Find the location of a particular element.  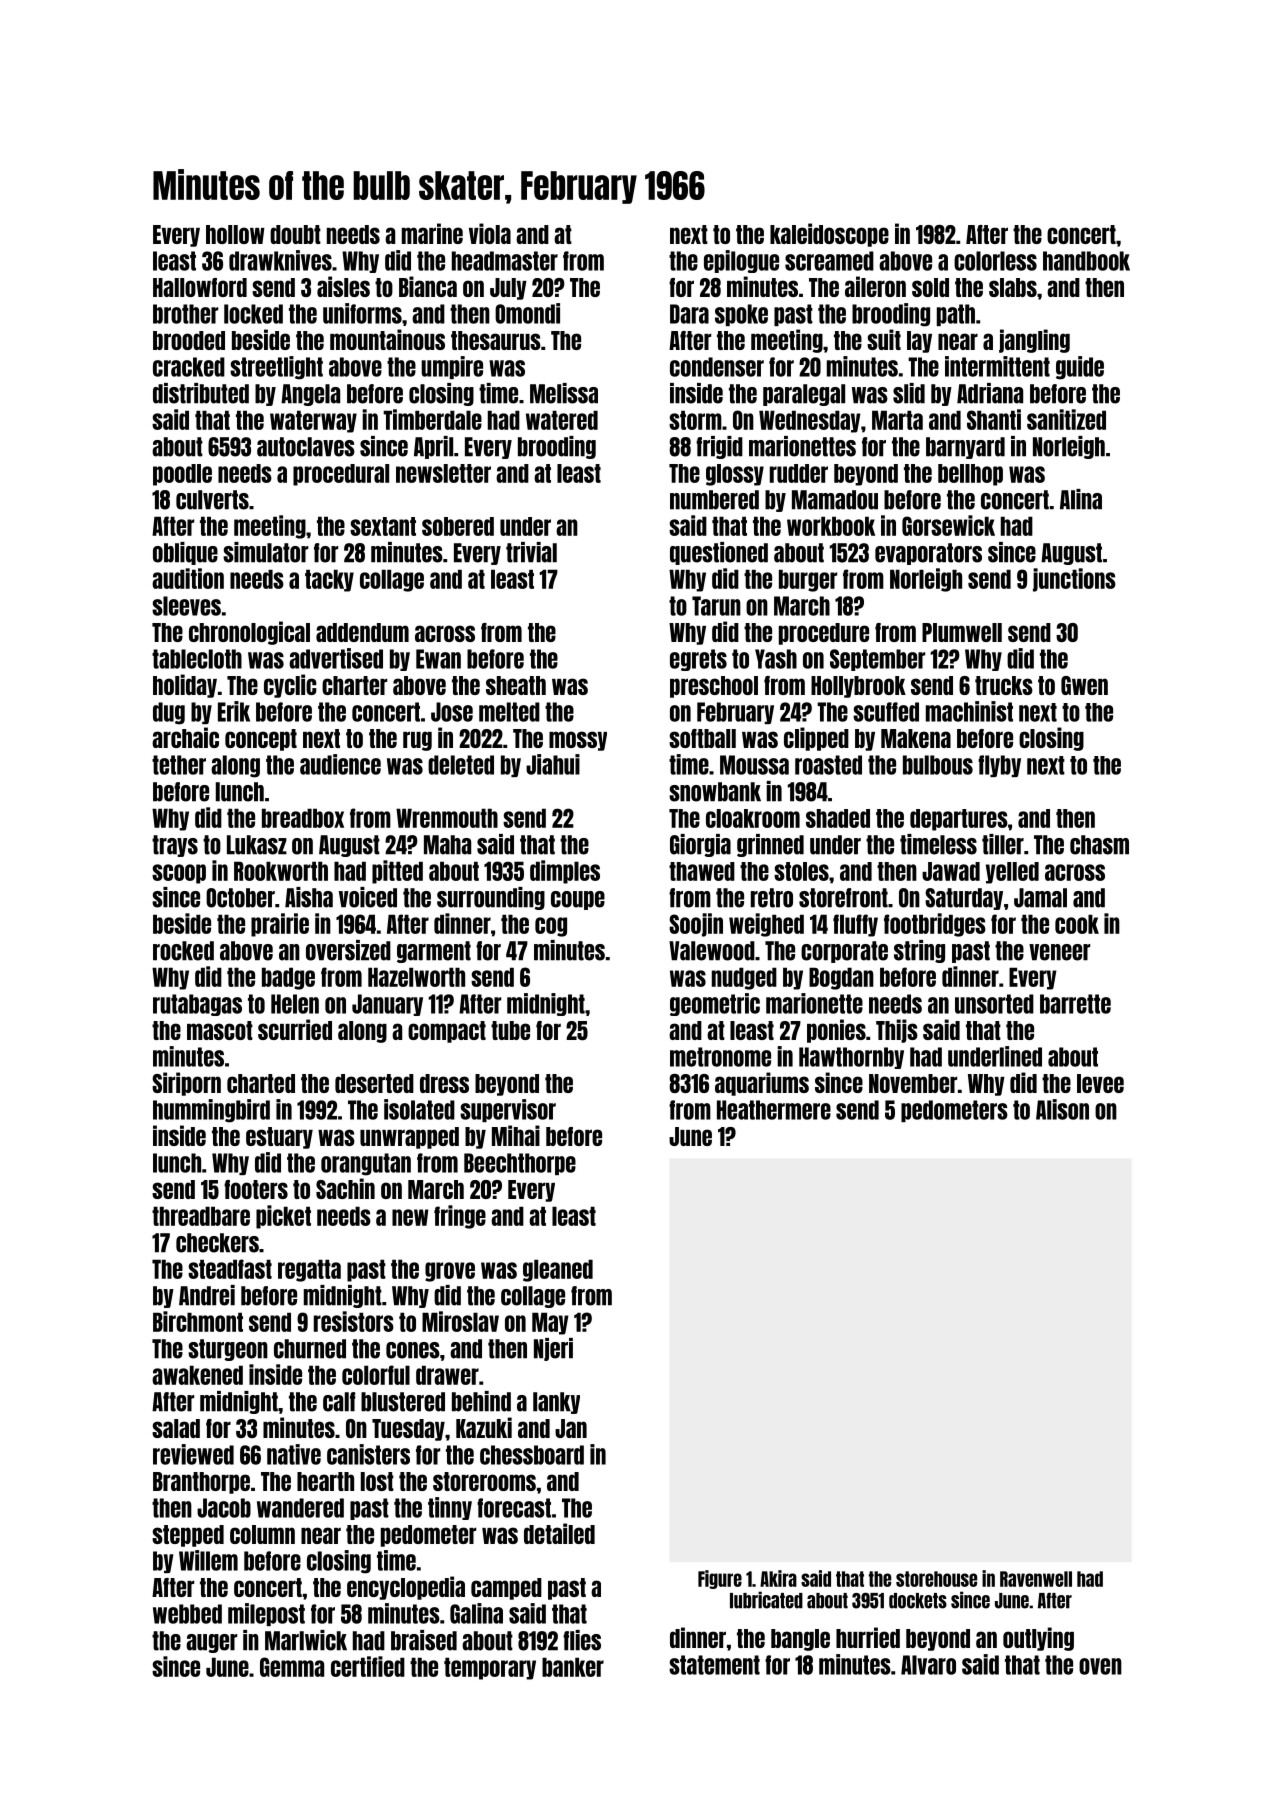

handbook is located at coordinates (1086, 261).
